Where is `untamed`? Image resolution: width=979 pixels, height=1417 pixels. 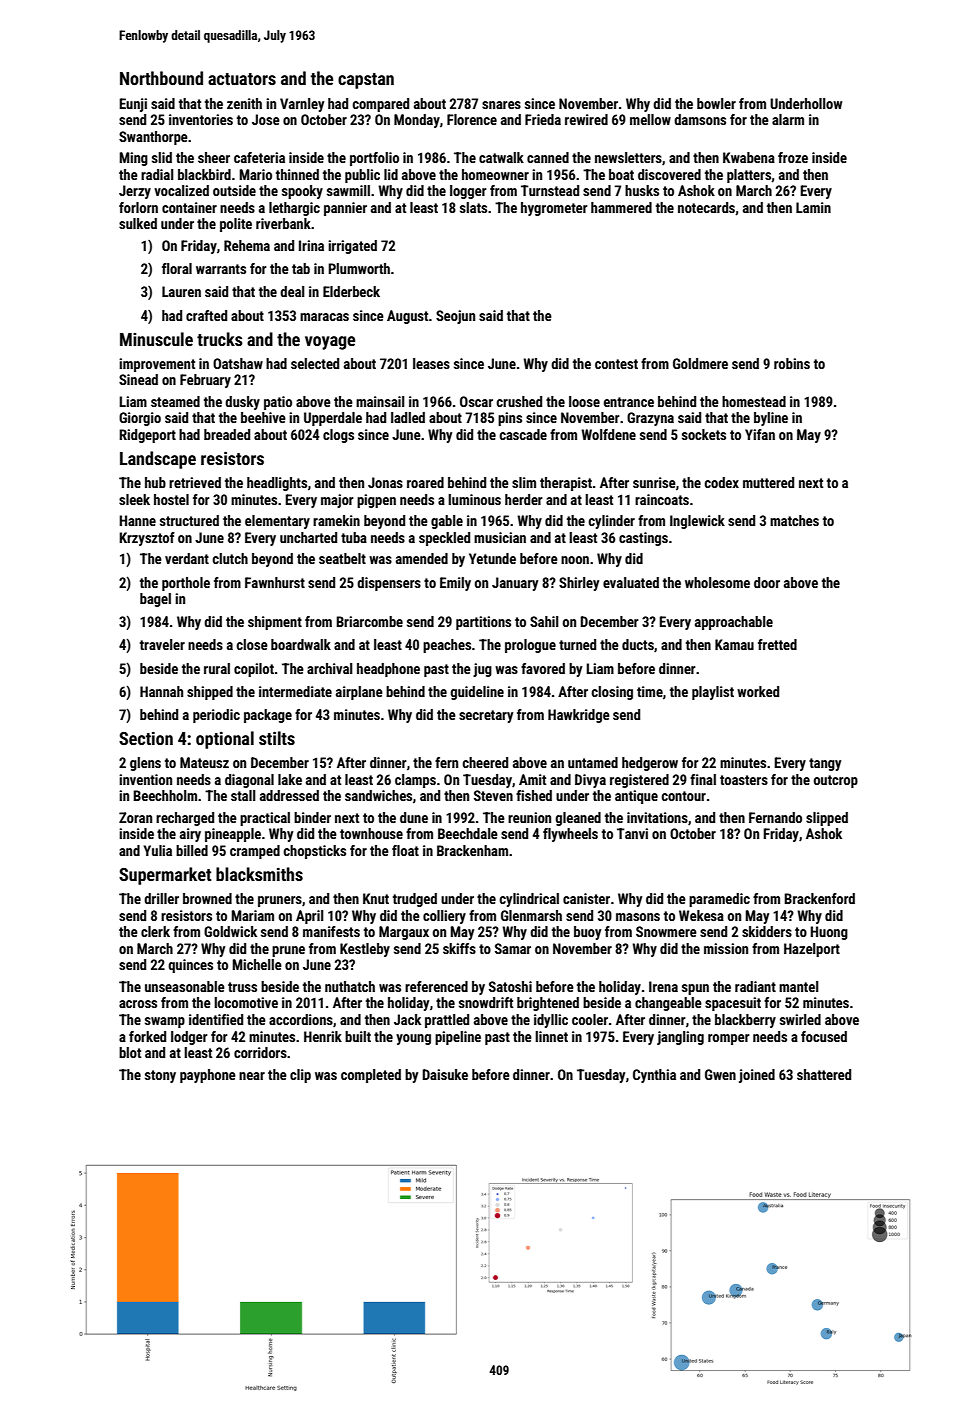 untamed is located at coordinates (593, 762).
